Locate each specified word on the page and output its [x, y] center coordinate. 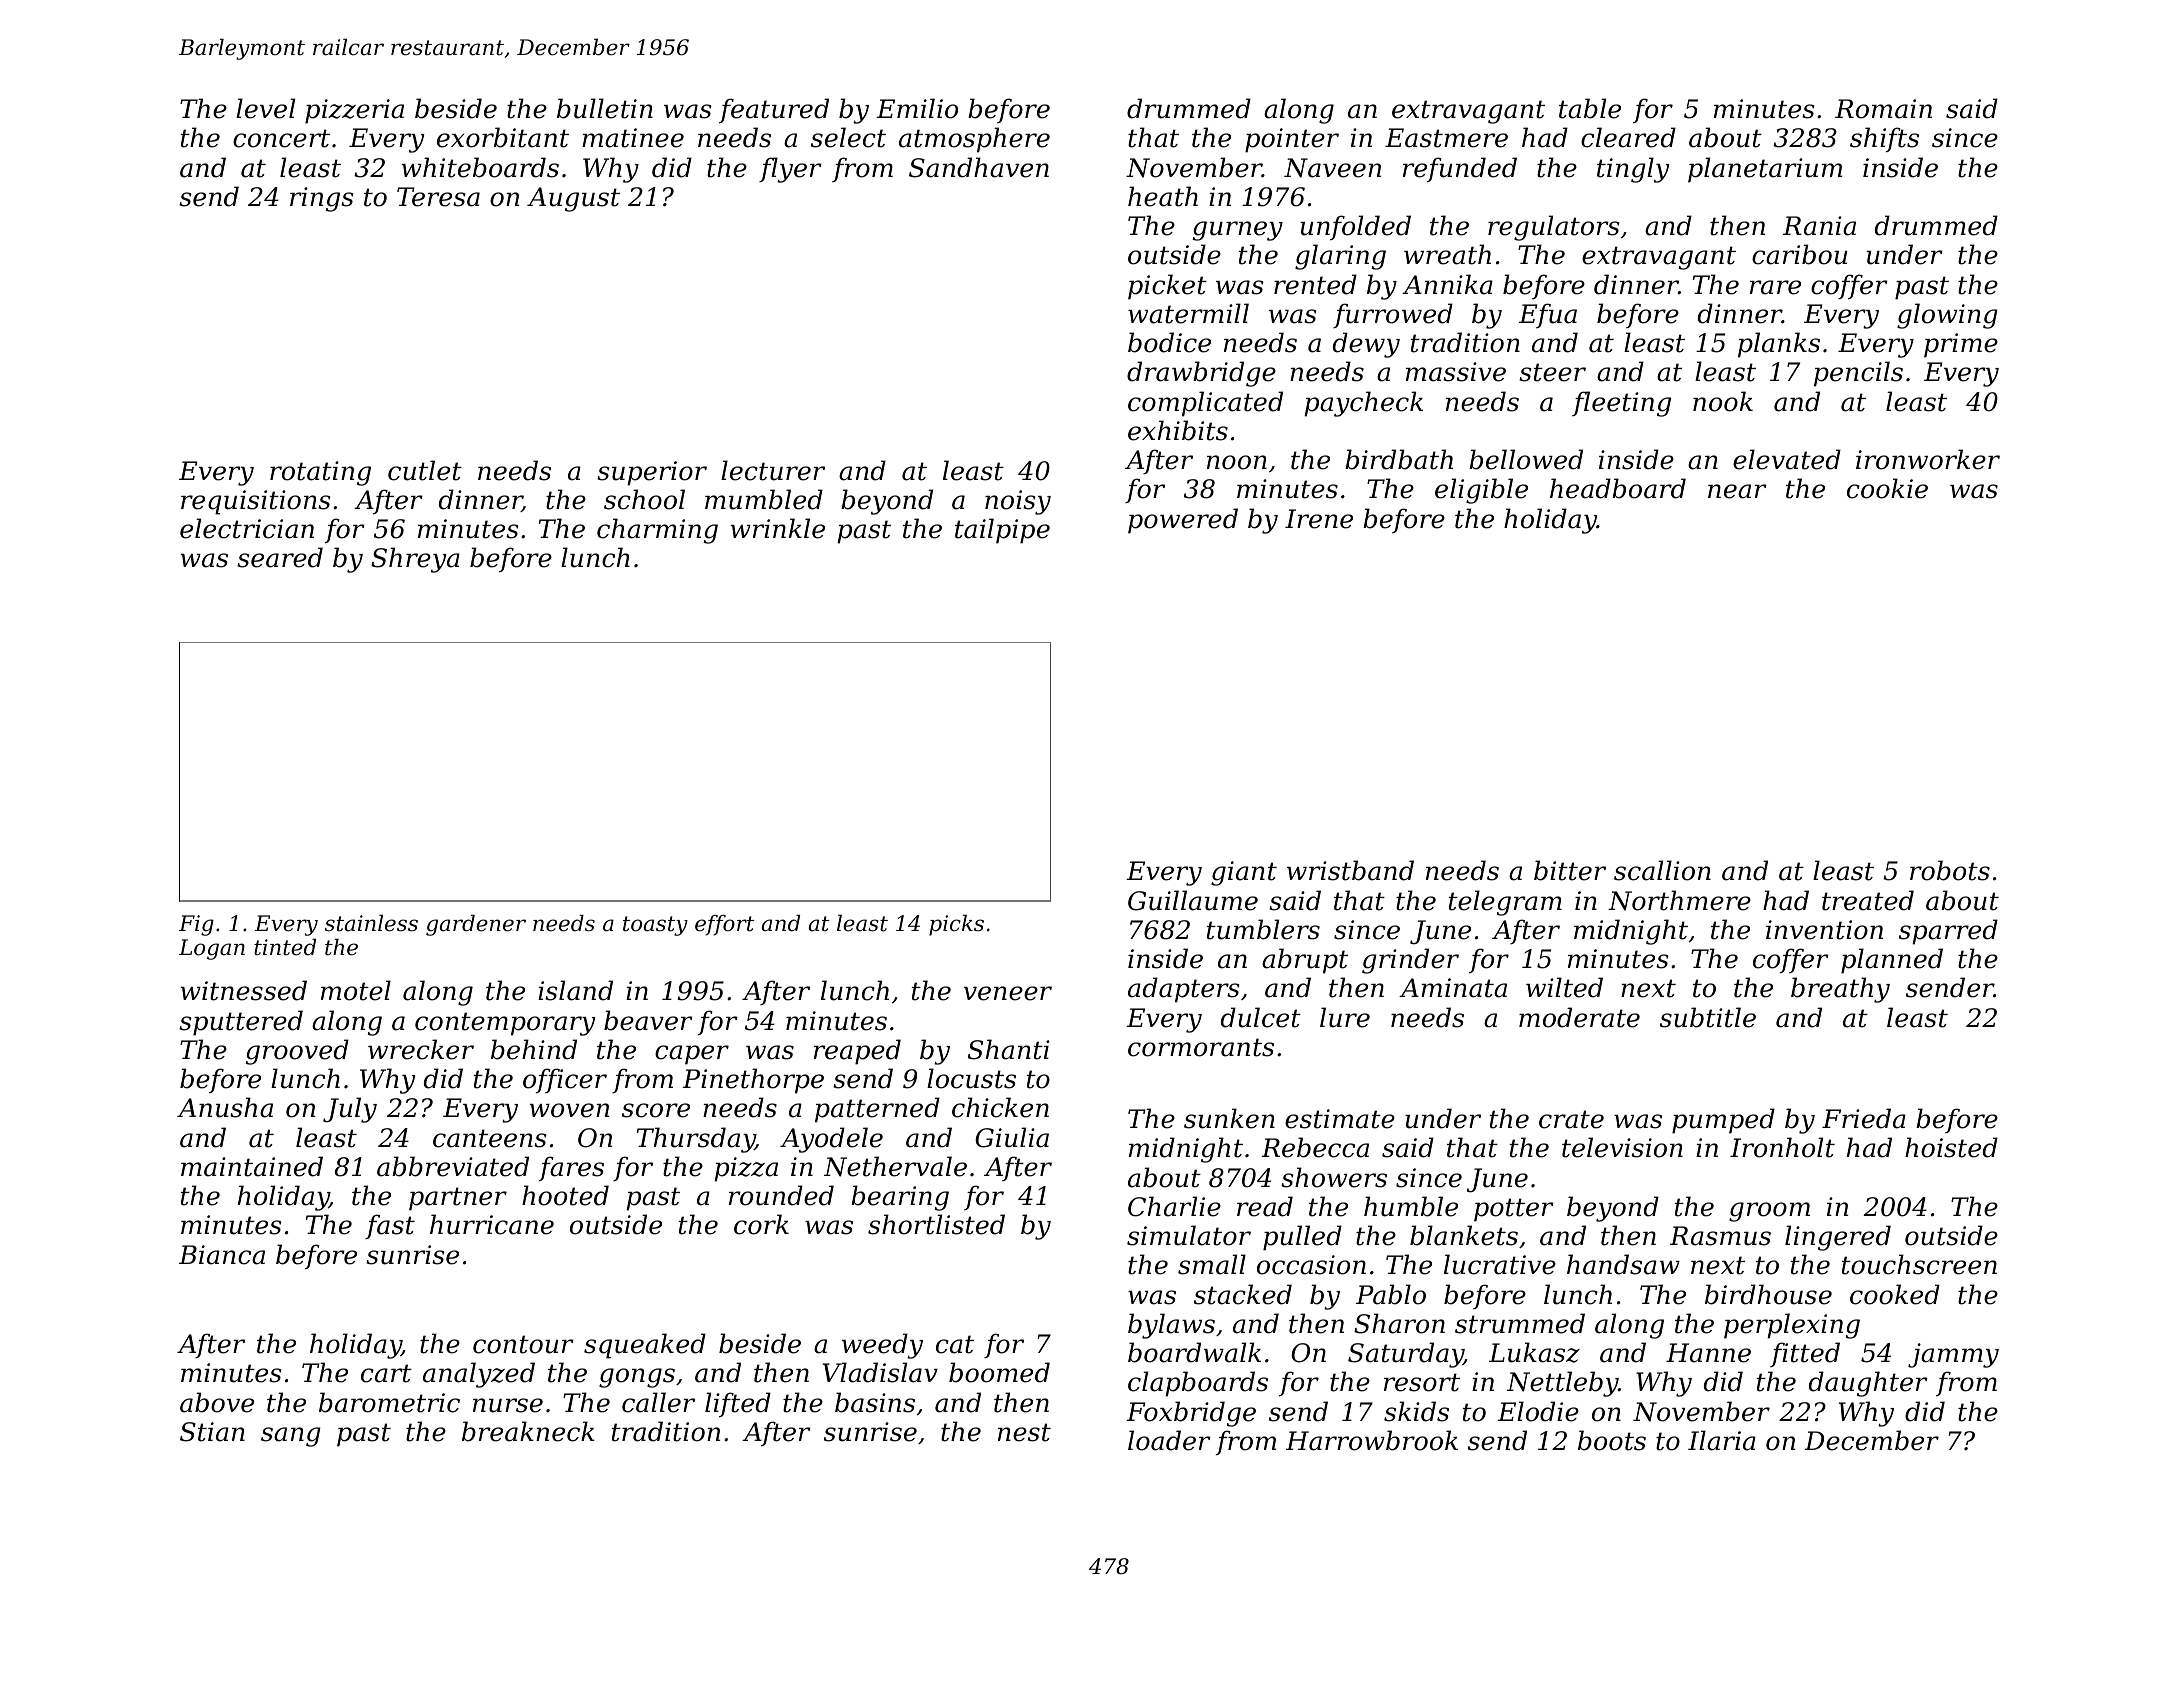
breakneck [528, 1431]
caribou [1799, 254]
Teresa [438, 197]
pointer [1292, 140]
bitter [1570, 870]
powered [1183, 521]
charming [657, 531]
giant [1244, 873]
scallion [1662, 870]
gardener [476, 925]
